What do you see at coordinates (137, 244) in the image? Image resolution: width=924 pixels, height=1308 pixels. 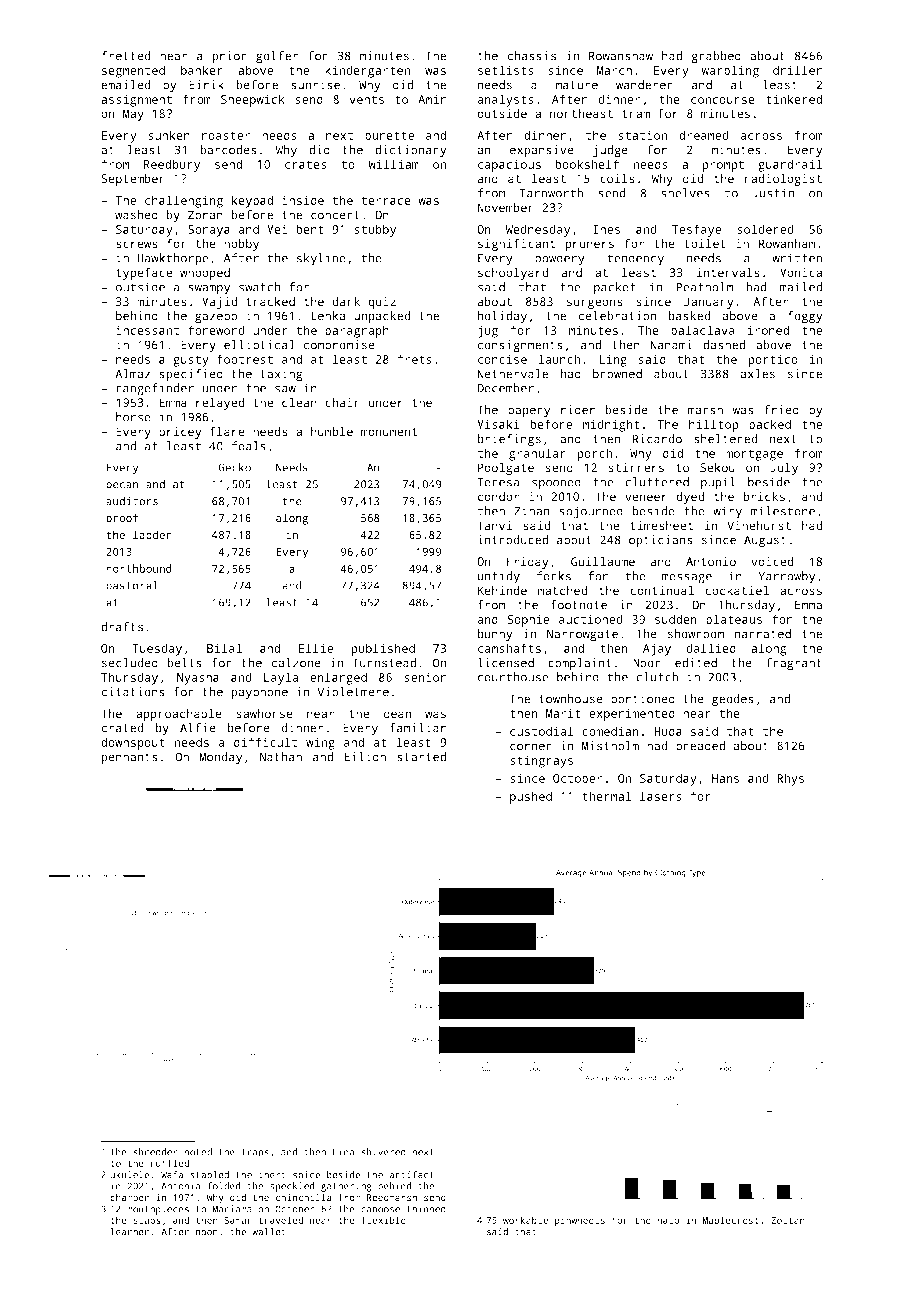 I see `screws` at bounding box center [137, 244].
